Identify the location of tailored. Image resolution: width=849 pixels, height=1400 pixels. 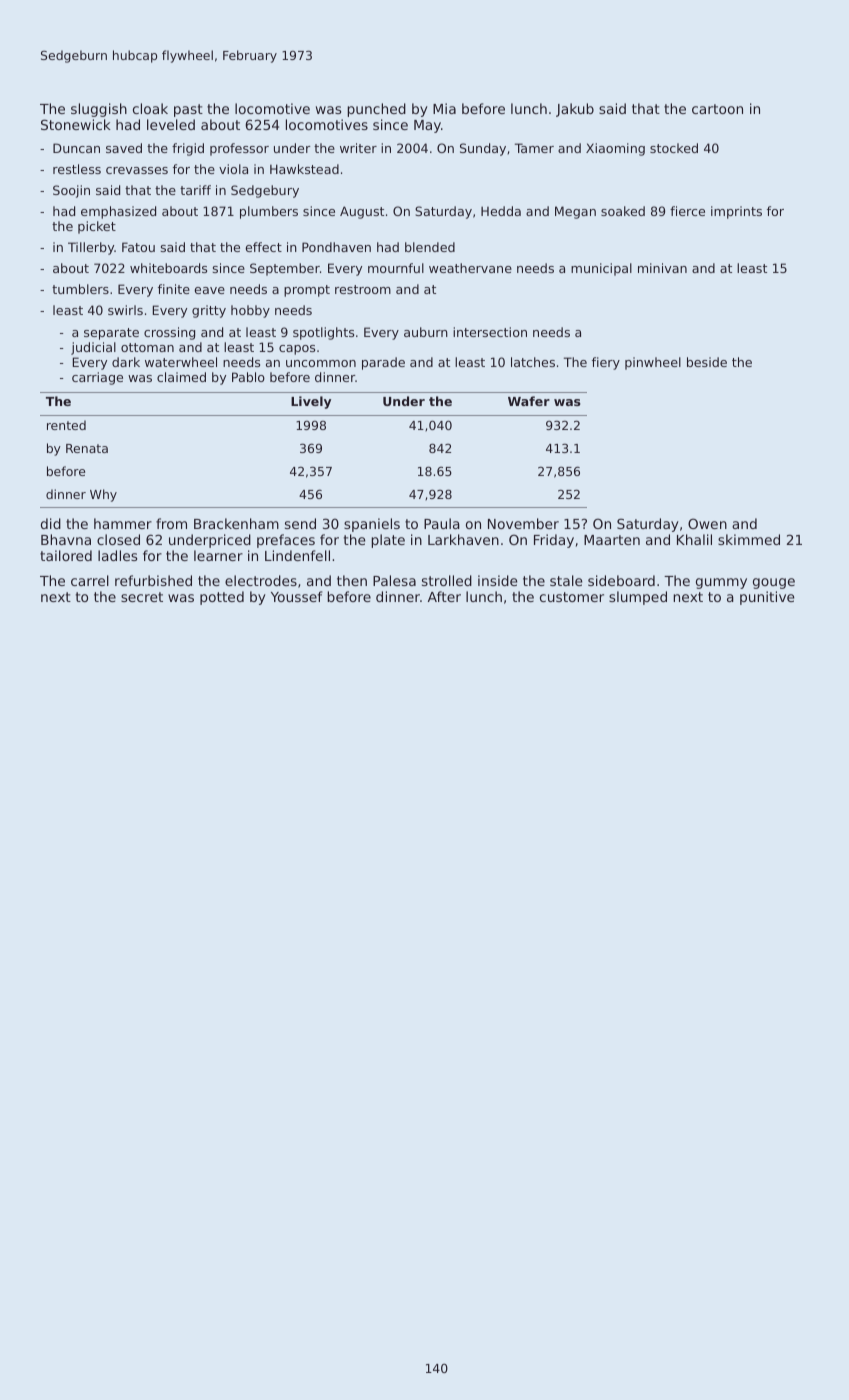
(66, 555).
